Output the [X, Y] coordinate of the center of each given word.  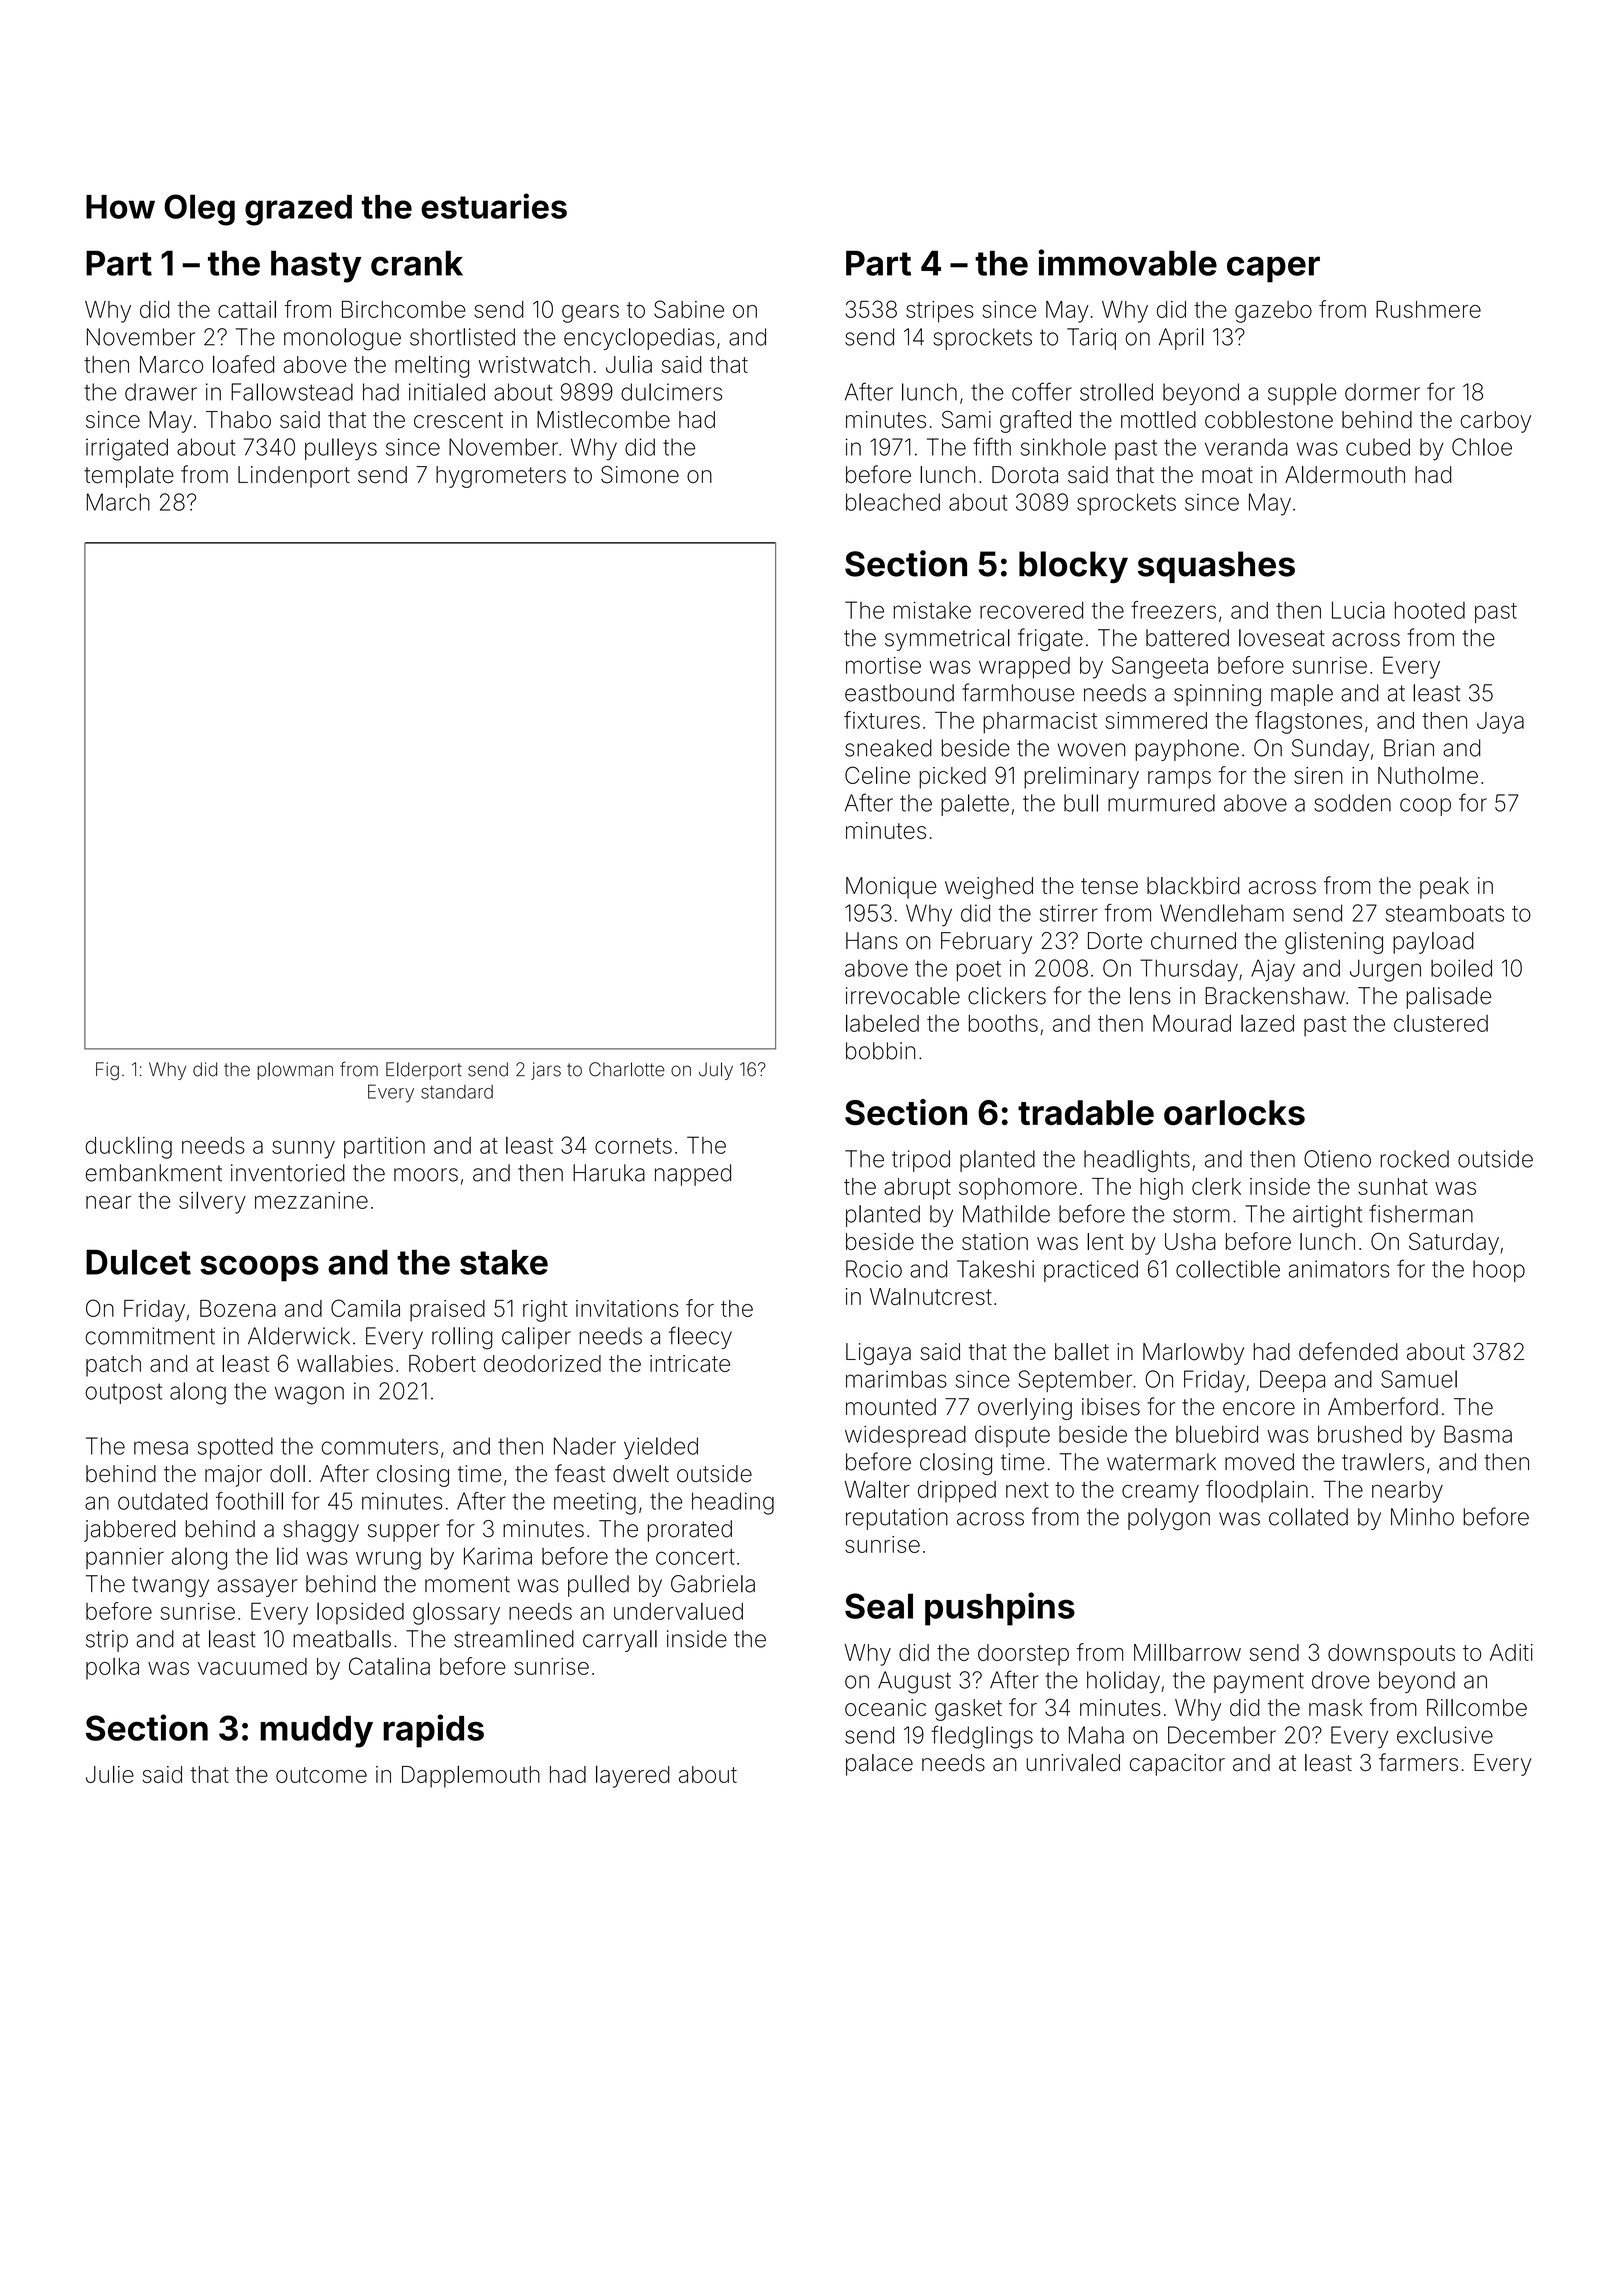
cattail [247, 309]
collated [1308, 1517]
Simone [640, 475]
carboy [1496, 422]
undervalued [678, 1611]
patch [113, 1366]
